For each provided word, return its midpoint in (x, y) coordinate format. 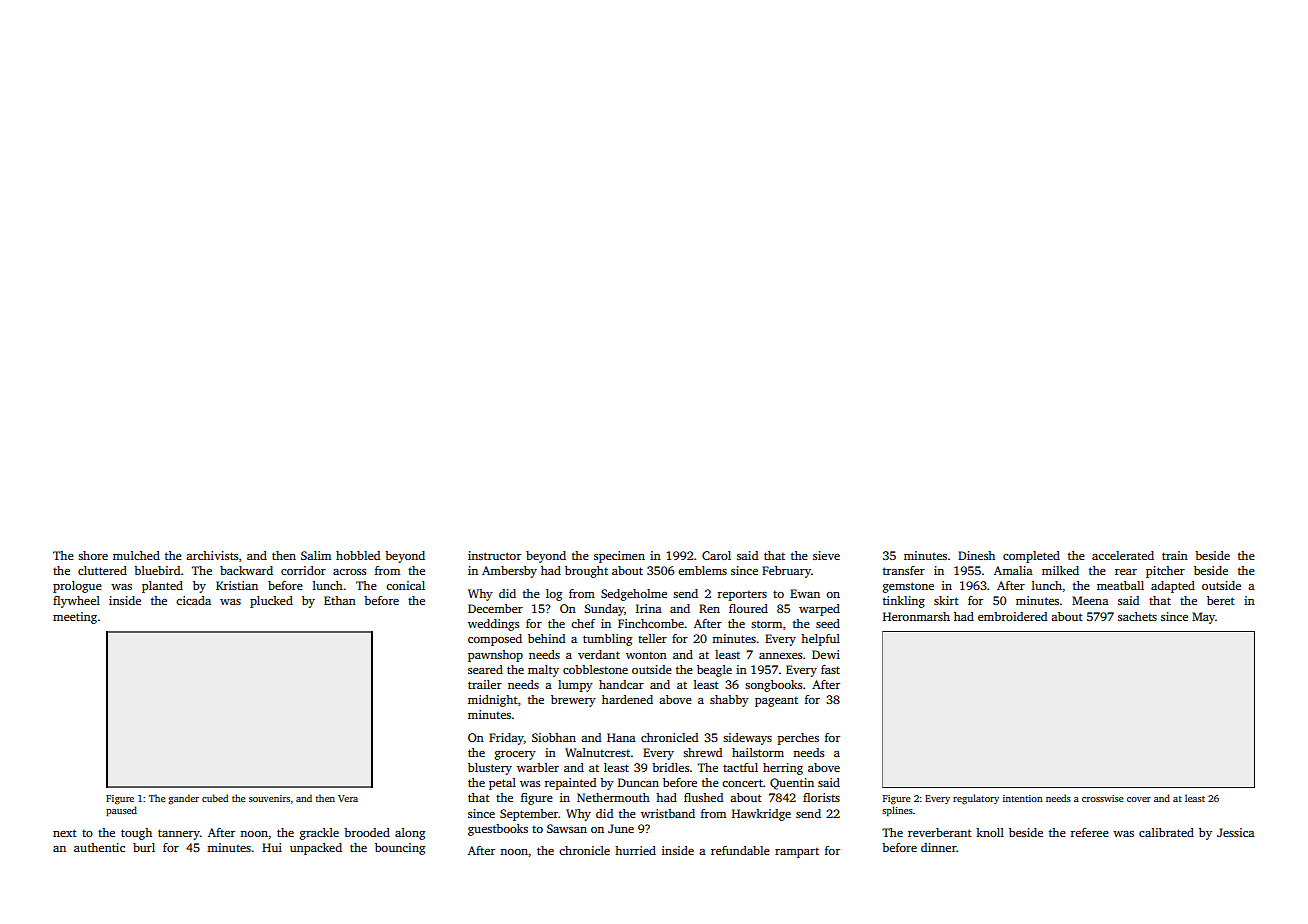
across (349, 572)
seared (485, 669)
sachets (1137, 616)
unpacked (316, 849)
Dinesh (976, 555)
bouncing (400, 849)
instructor (494, 555)
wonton (646, 655)
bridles (670, 767)
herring (783, 769)
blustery (490, 769)
